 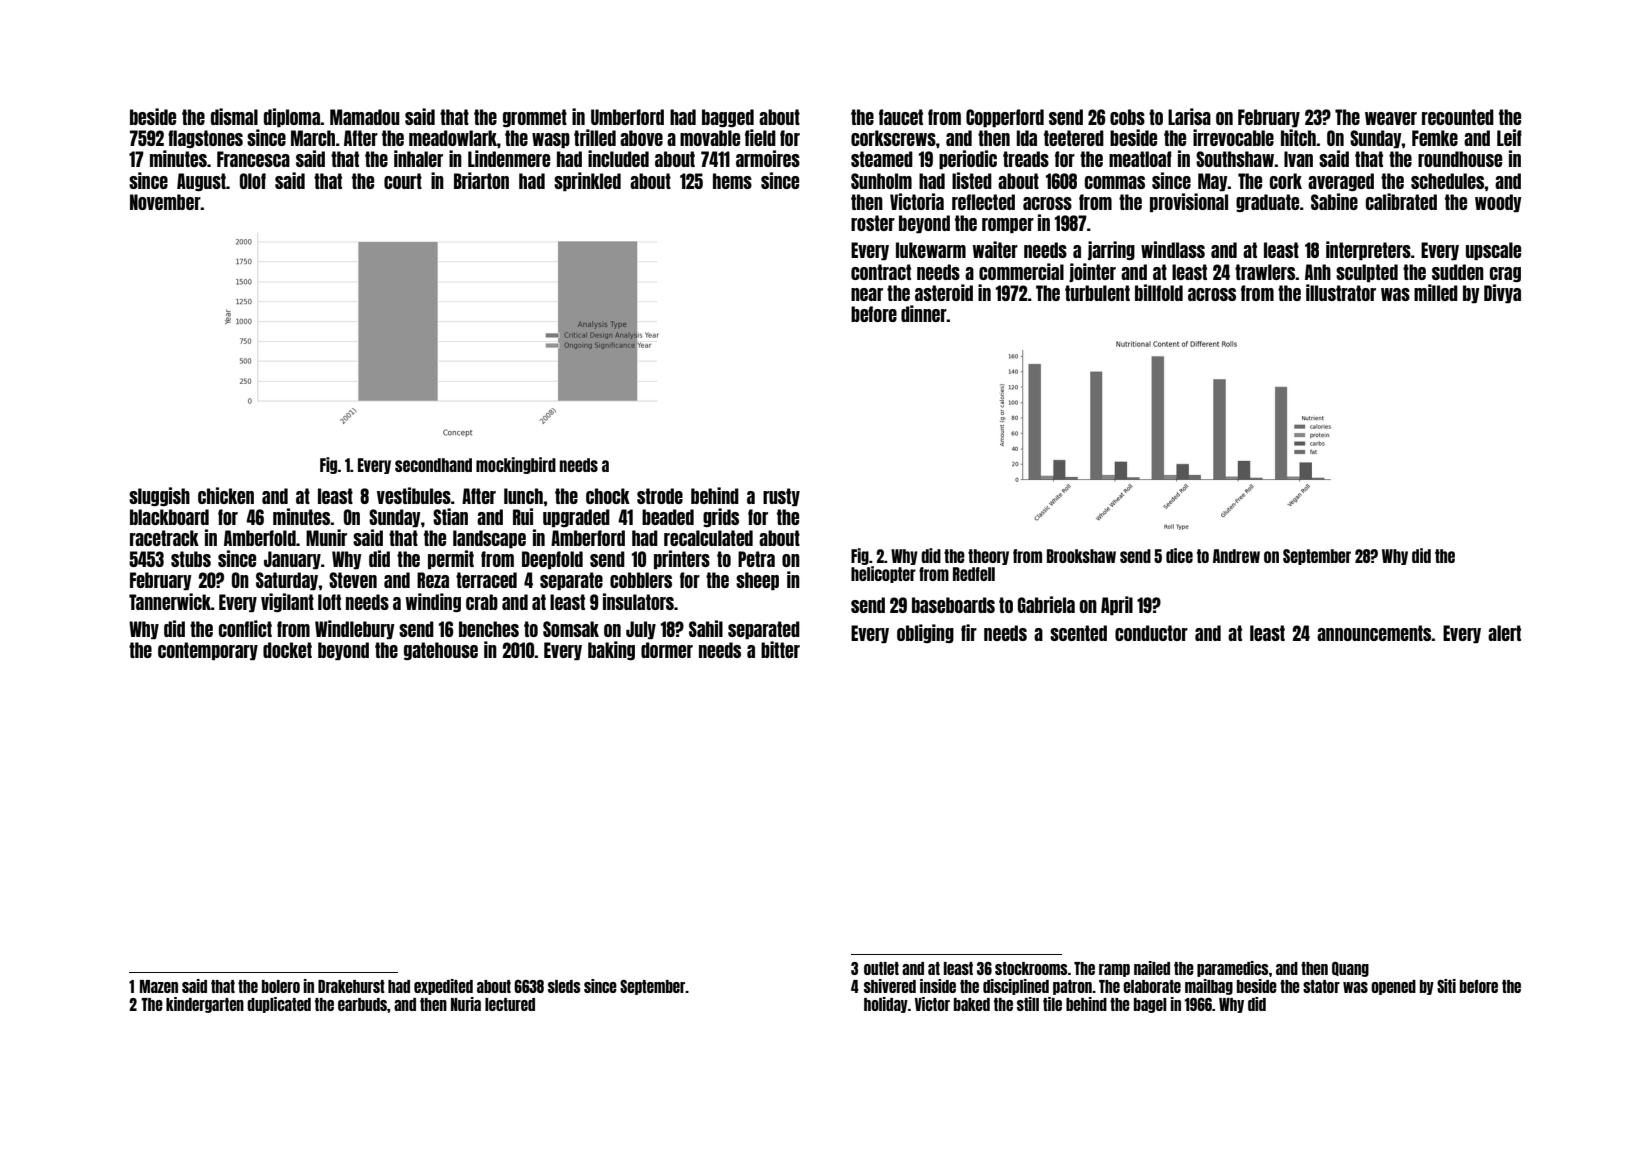 What do you see at coordinates (234, 116) in the page?
I see `dismal` at bounding box center [234, 116].
